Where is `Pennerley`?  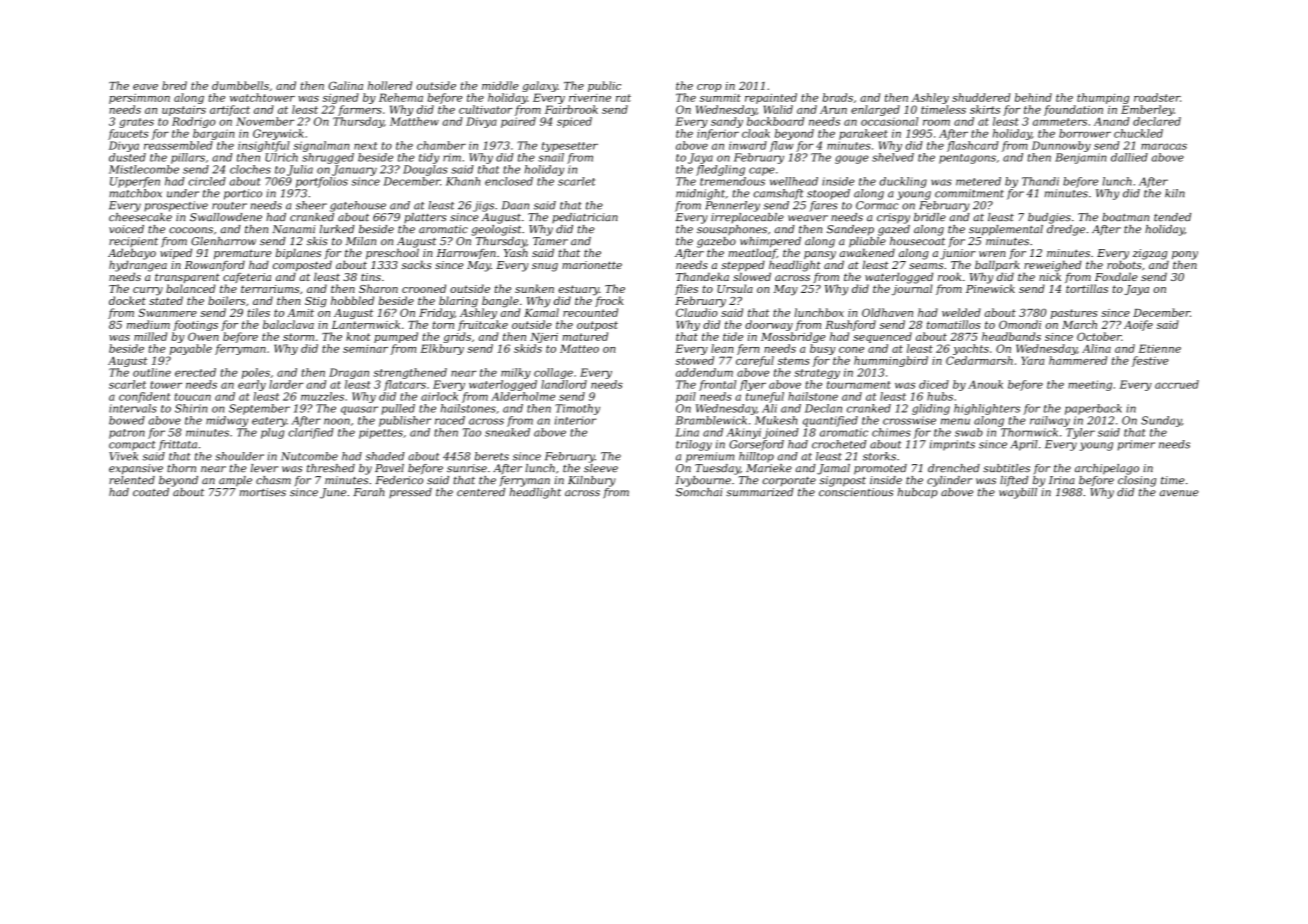 Pennerley is located at coordinates (732, 206).
